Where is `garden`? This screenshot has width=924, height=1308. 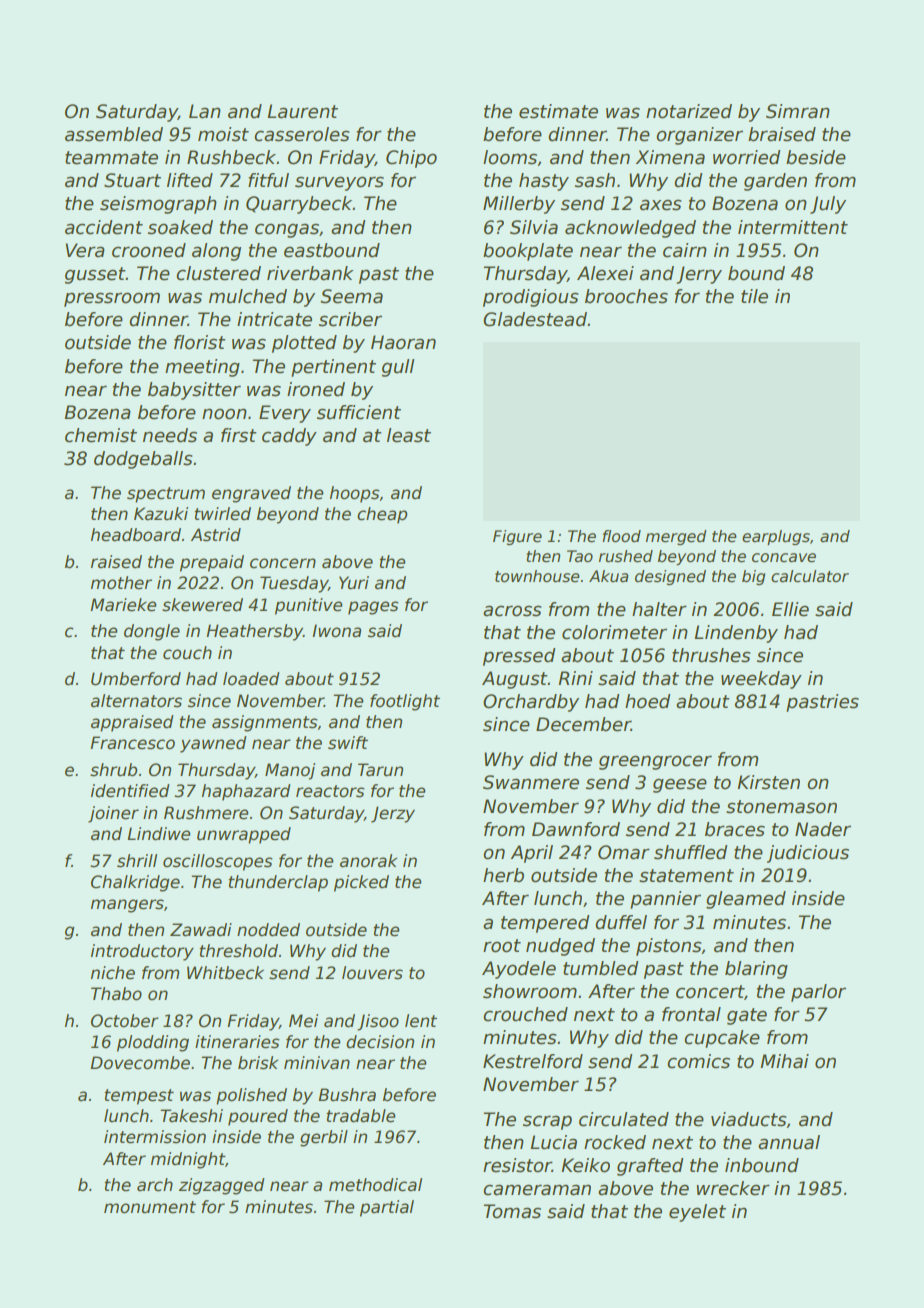 garden is located at coordinates (775, 182).
